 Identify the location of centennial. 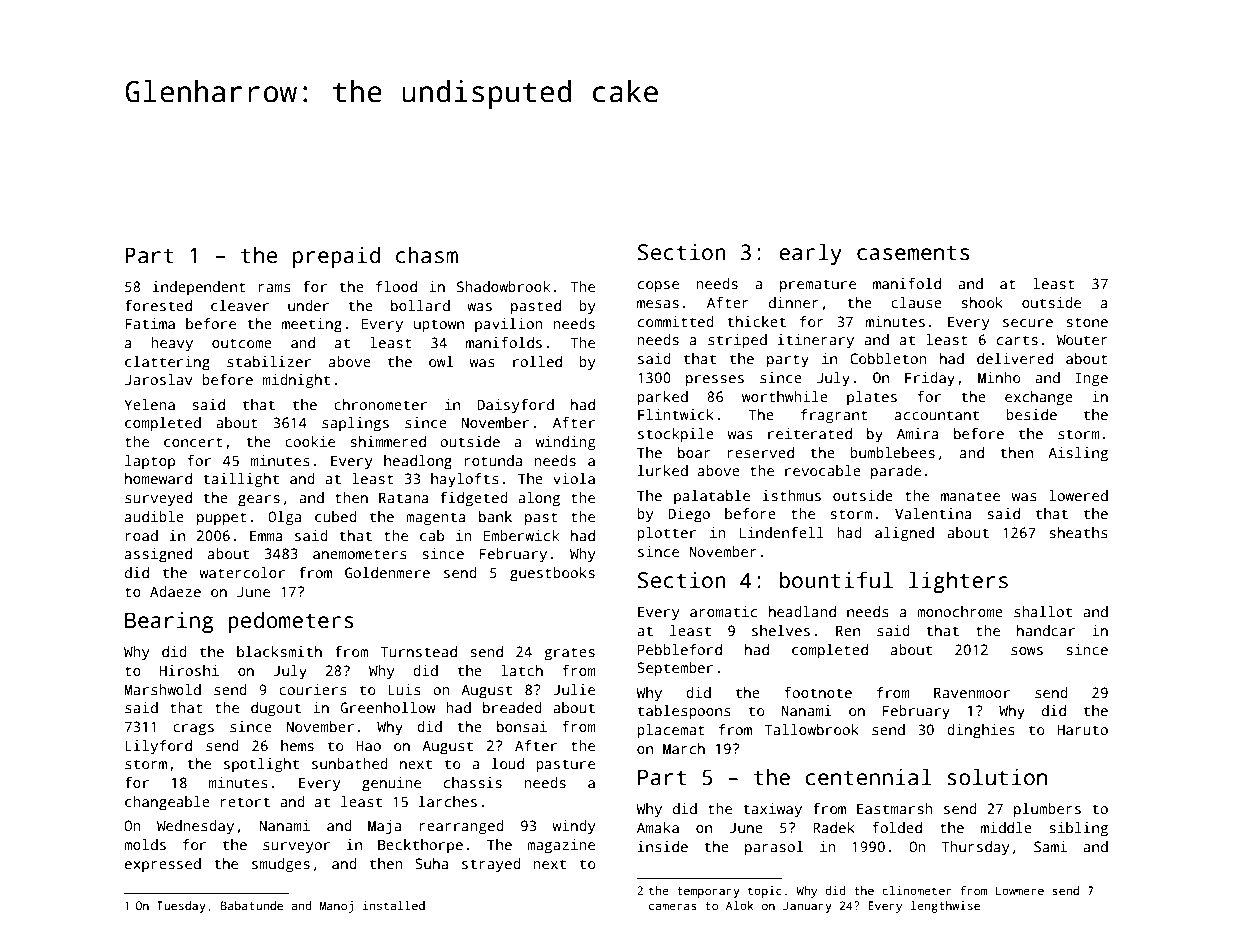
(868, 777).
